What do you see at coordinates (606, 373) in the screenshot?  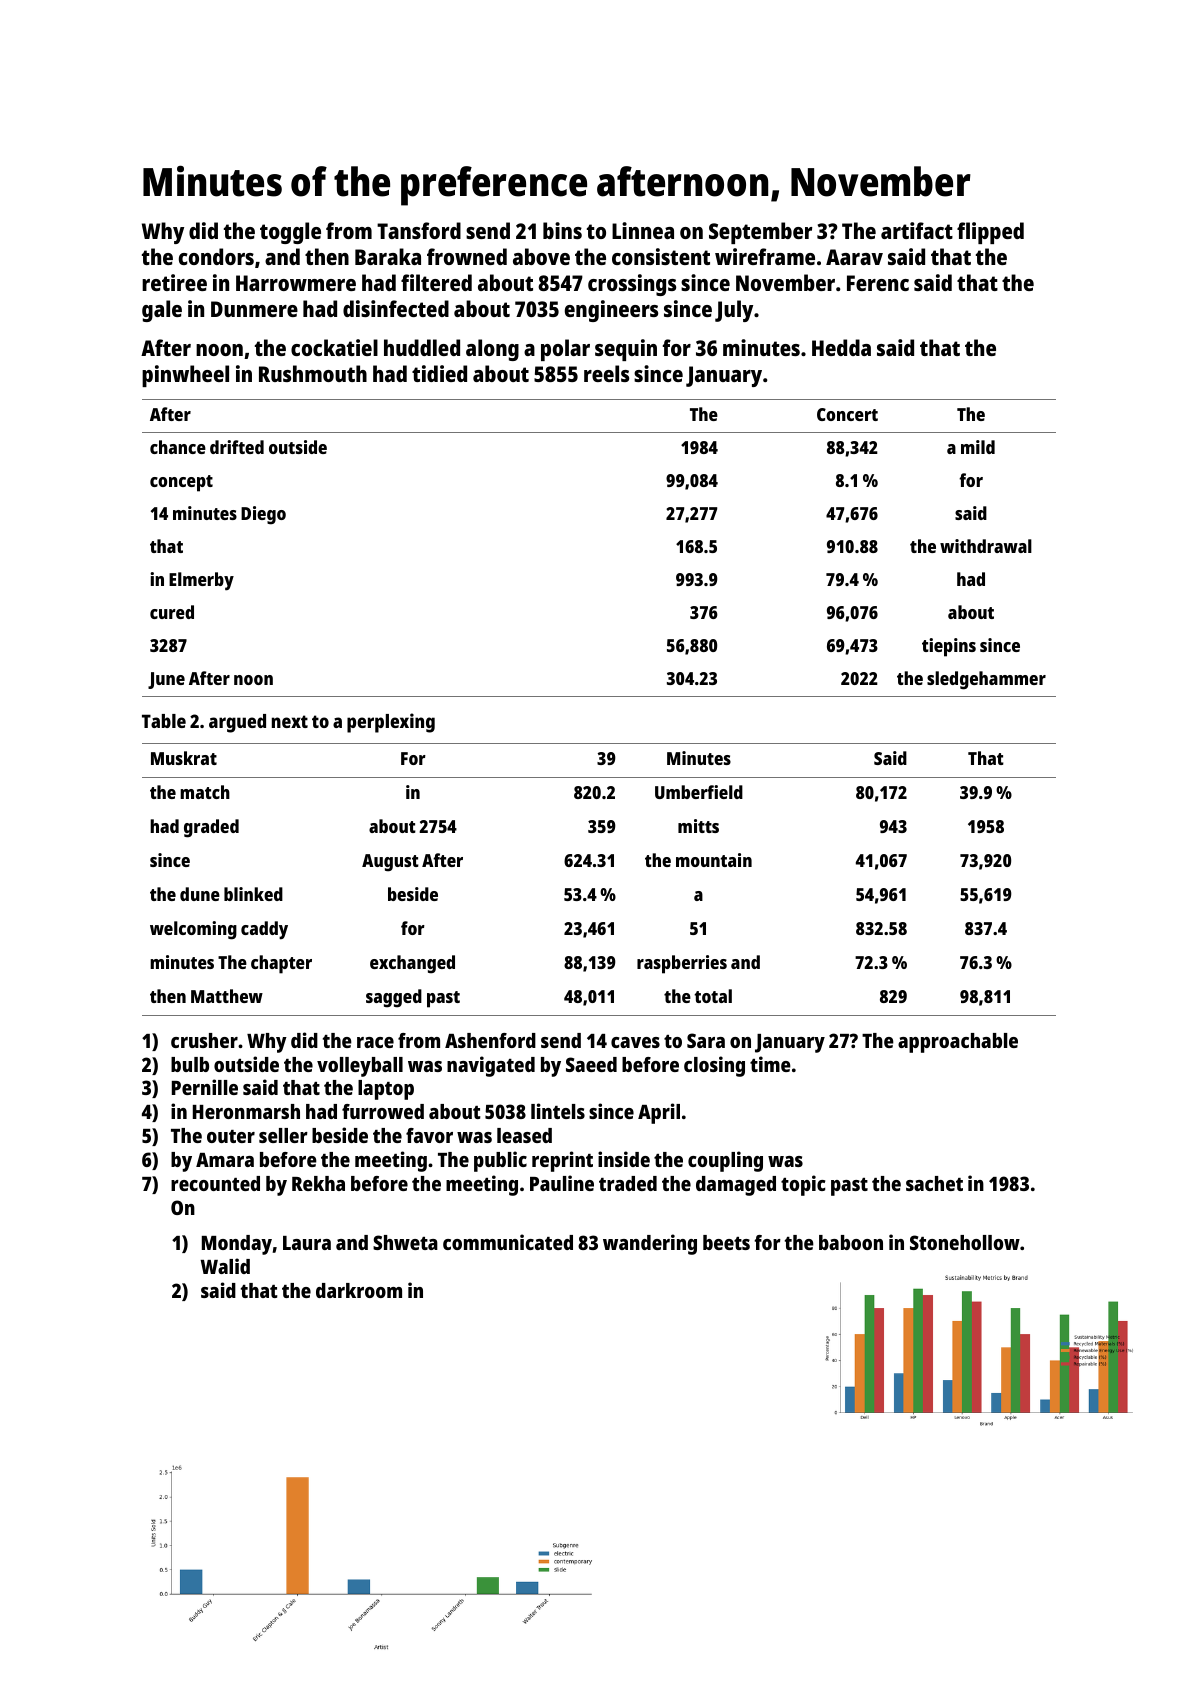 I see `reels` at bounding box center [606, 373].
